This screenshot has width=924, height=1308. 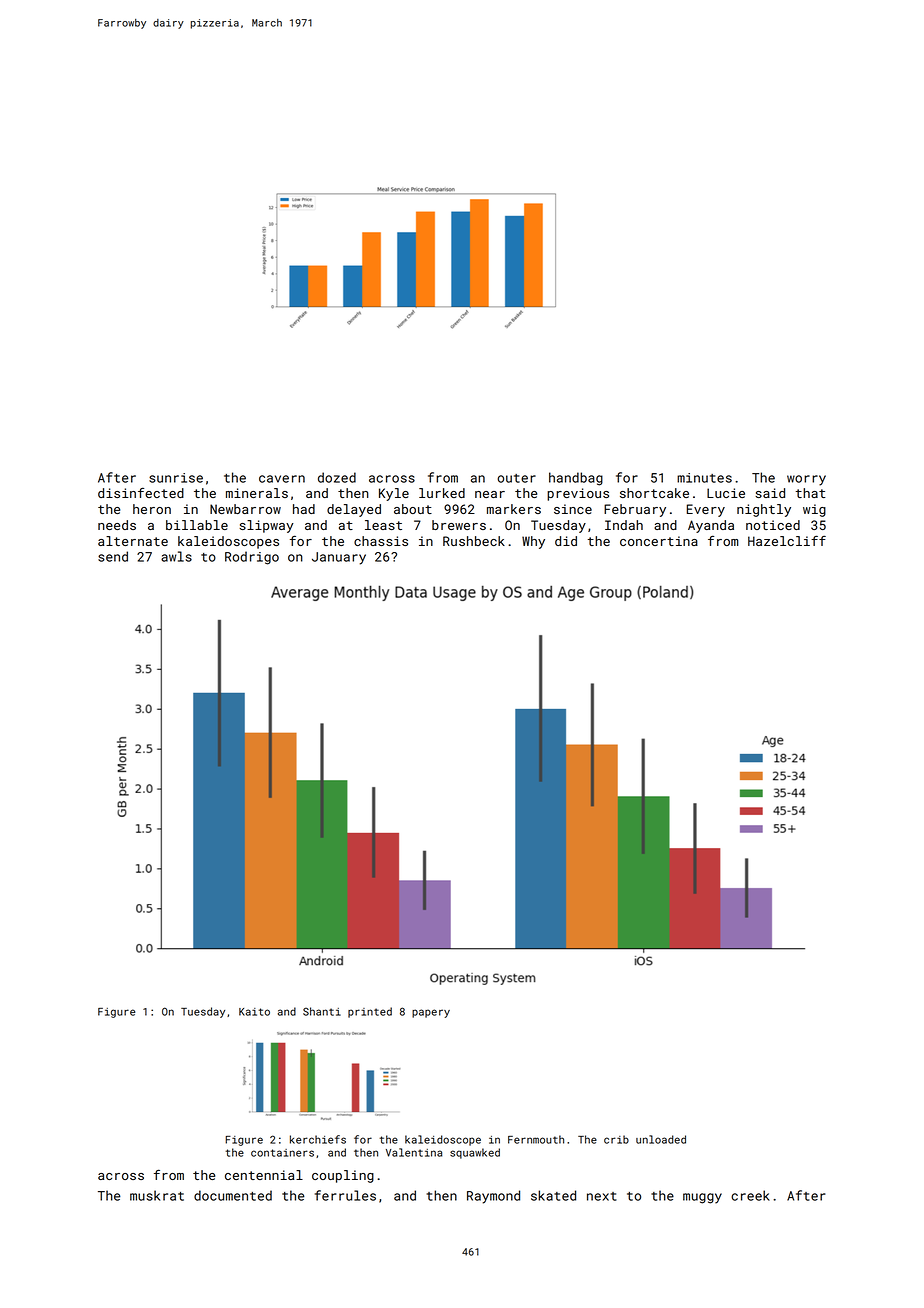 I want to click on Why, so click(x=533, y=542).
